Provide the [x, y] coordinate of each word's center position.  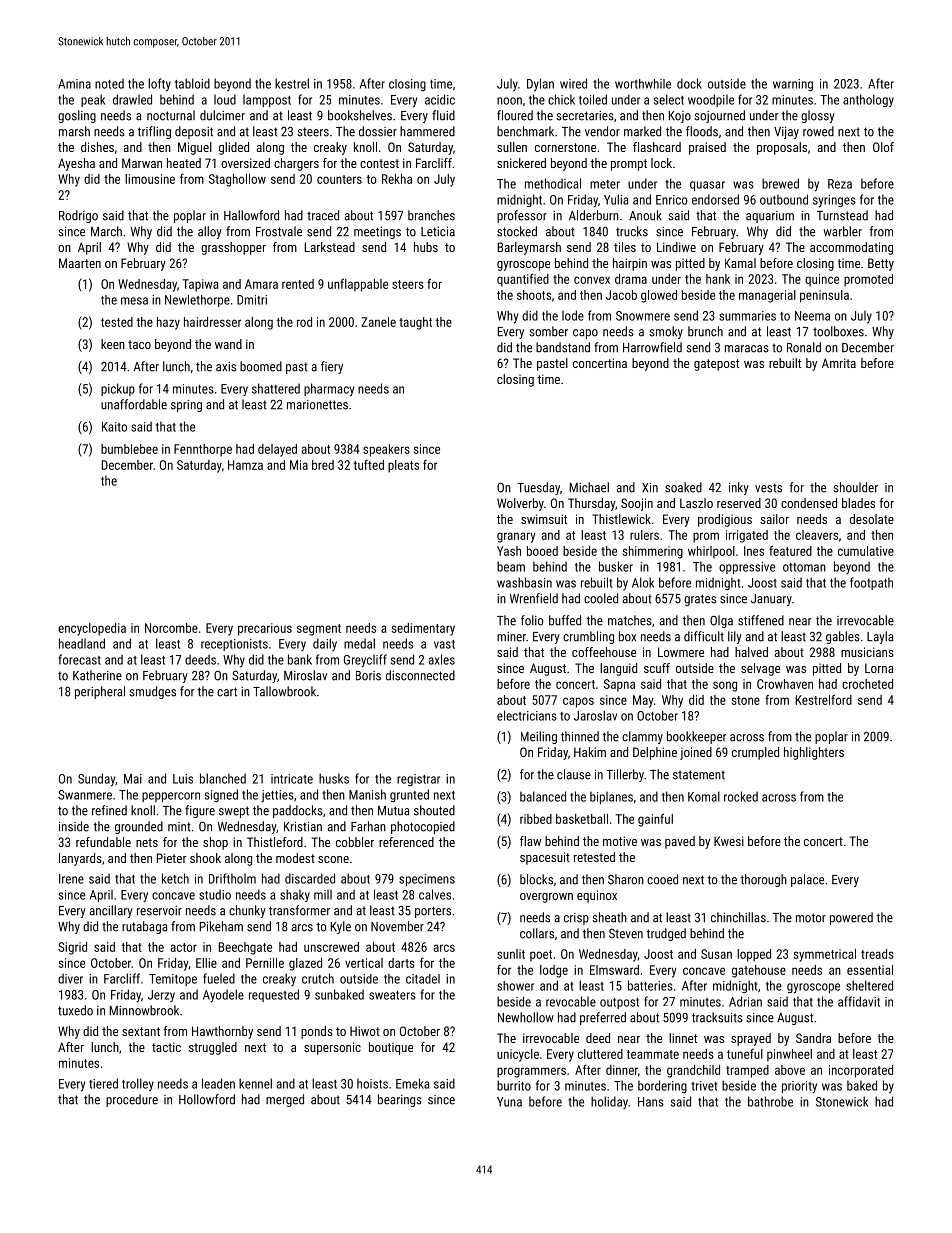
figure [200, 811]
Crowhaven [785, 684]
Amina [74, 84]
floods [702, 131]
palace [807, 880]
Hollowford [207, 1099]
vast [444, 644]
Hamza [245, 465]
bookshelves [360, 115]
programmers [531, 1072]
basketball [582, 819]
